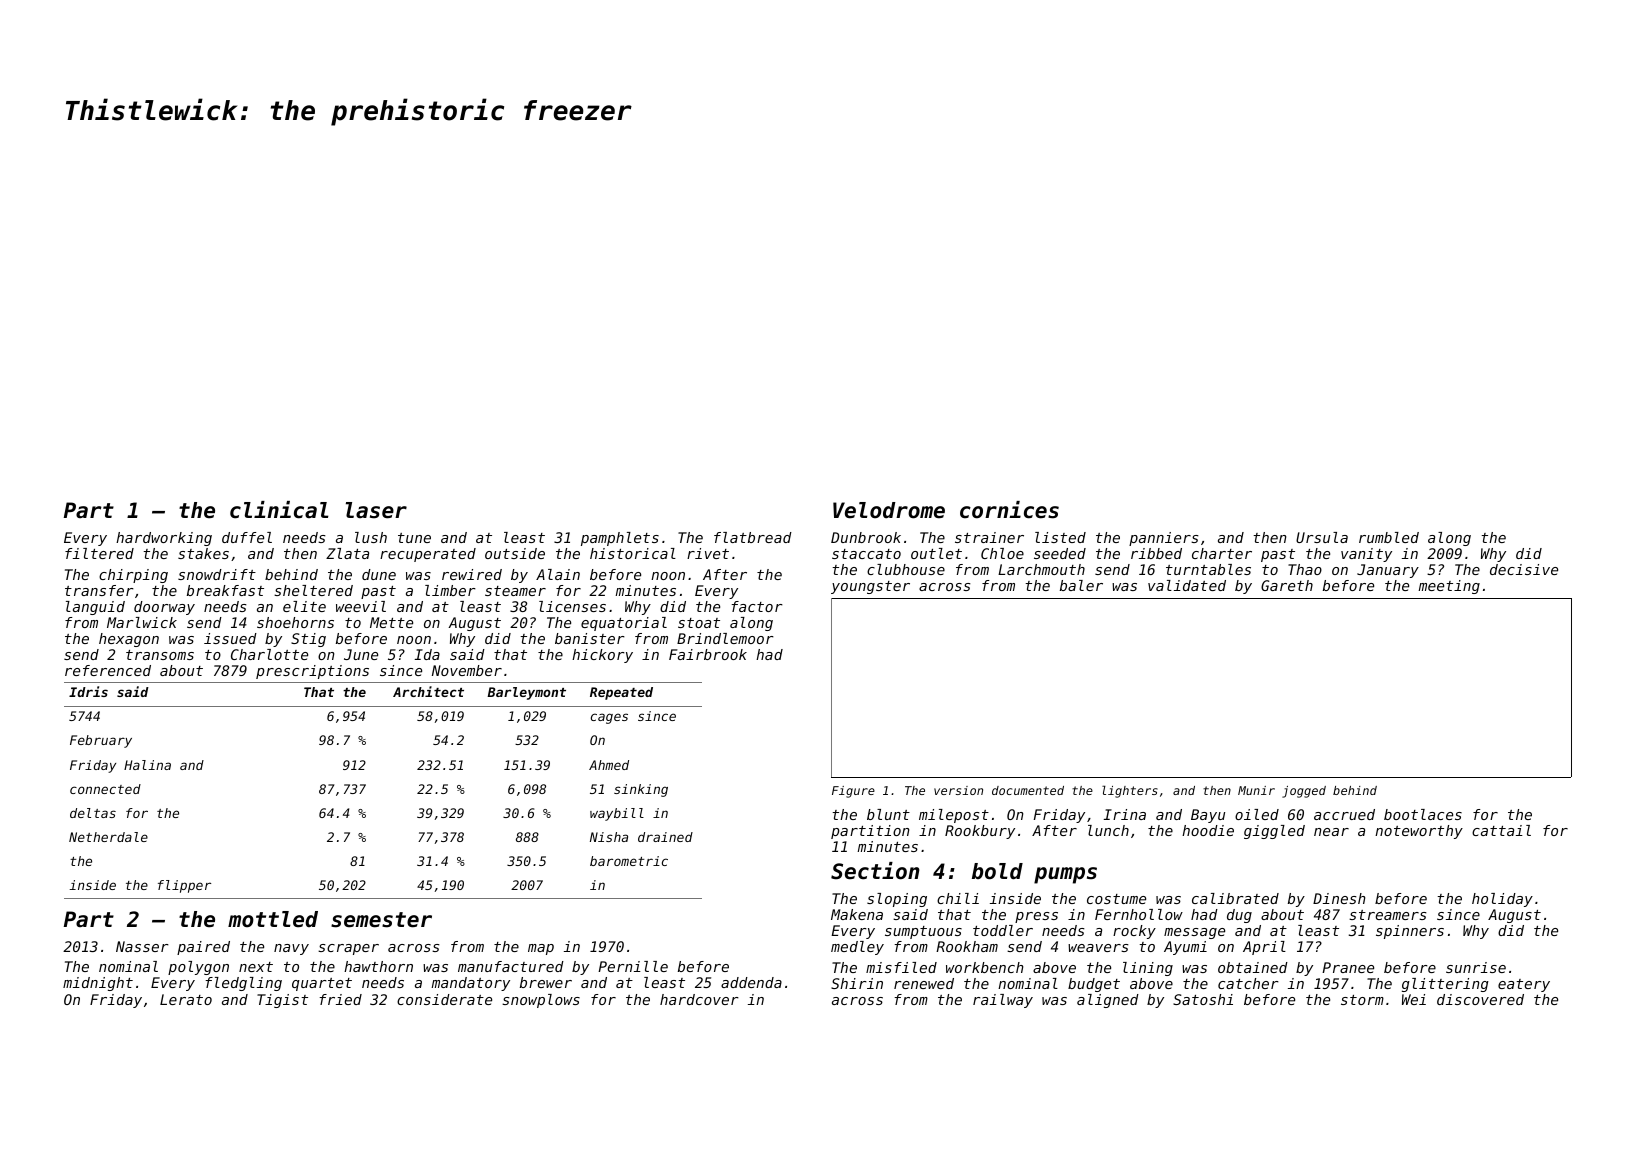 The height and width of the image is (1156, 1635). What do you see at coordinates (1009, 510) in the image?
I see `cornices` at bounding box center [1009, 510].
